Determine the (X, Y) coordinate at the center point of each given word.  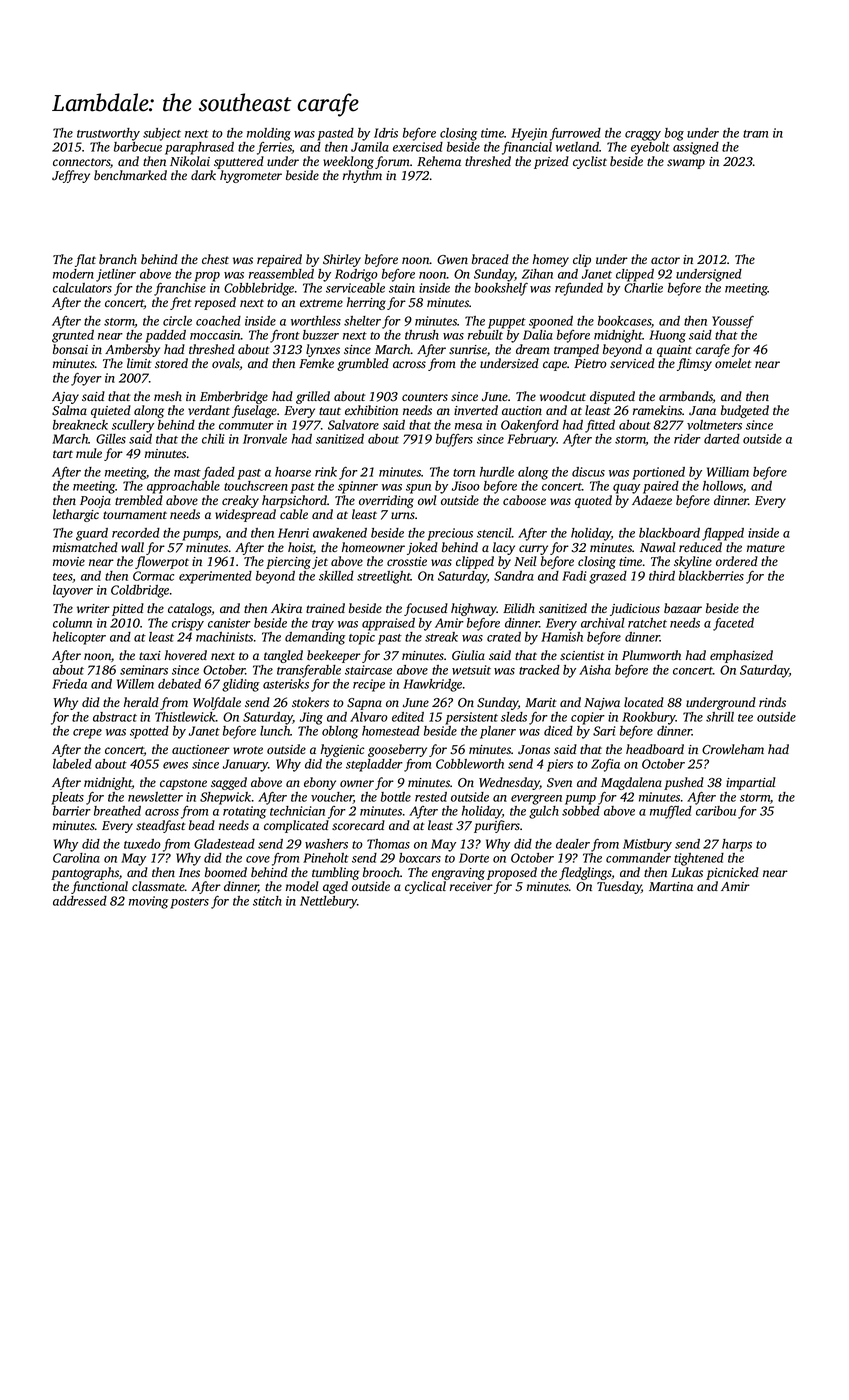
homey (551, 260)
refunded (579, 289)
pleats (67, 798)
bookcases (624, 321)
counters (425, 397)
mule (89, 453)
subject (162, 134)
